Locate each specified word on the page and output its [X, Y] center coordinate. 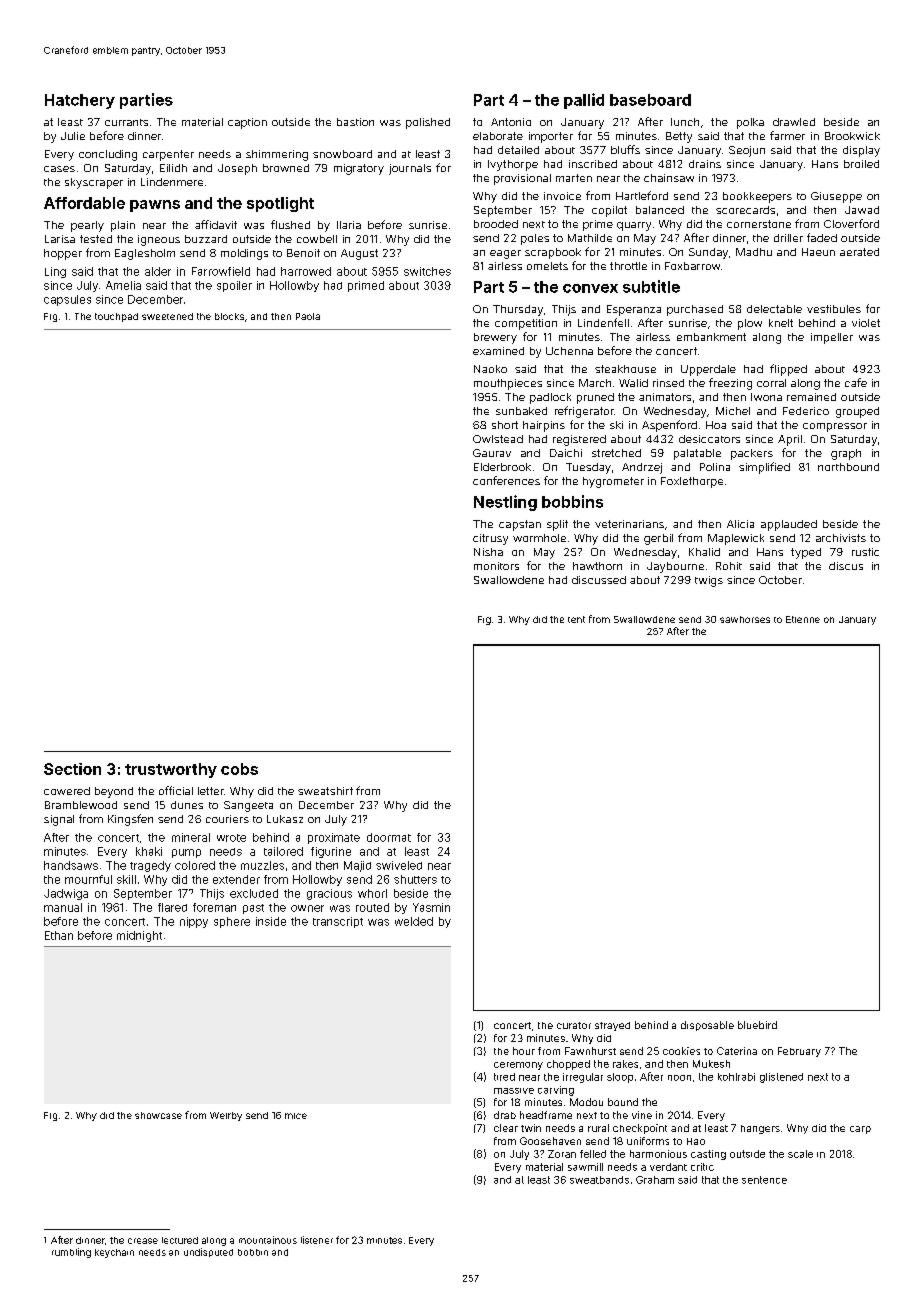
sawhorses [745, 619]
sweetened [167, 316]
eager [505, 254]
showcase [158, 1115]
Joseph [237, 169]
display [861, 151]
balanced [660, 210]
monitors [496, 566]
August [359, 254]
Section [72, 769]
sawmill [585, 1167]
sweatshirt [325, 791]
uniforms [648, 1141]
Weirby [226, 1116]
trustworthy [171, 770]
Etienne [803, 619]
